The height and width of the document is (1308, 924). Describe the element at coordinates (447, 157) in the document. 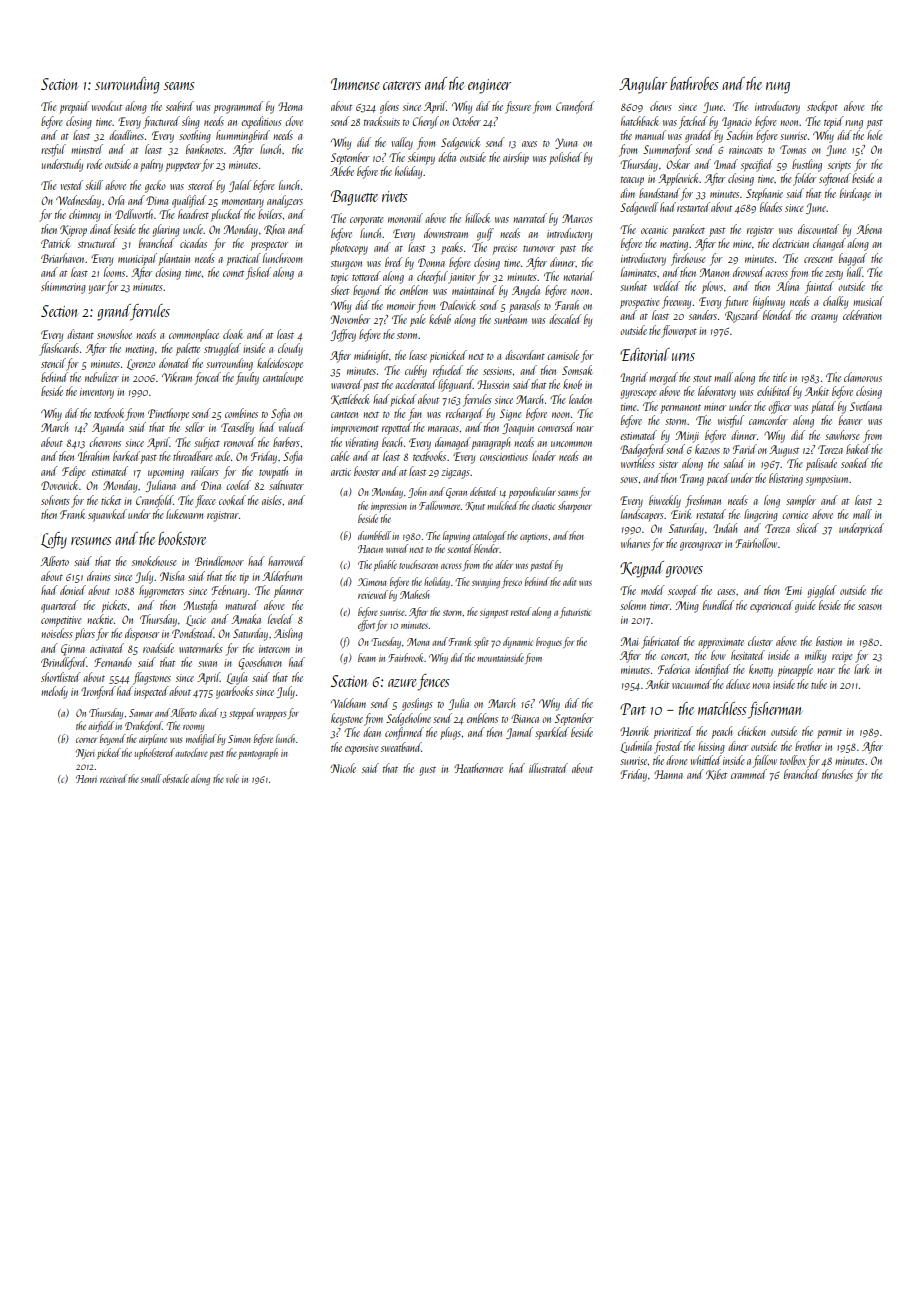

I see `delta` at that location.
